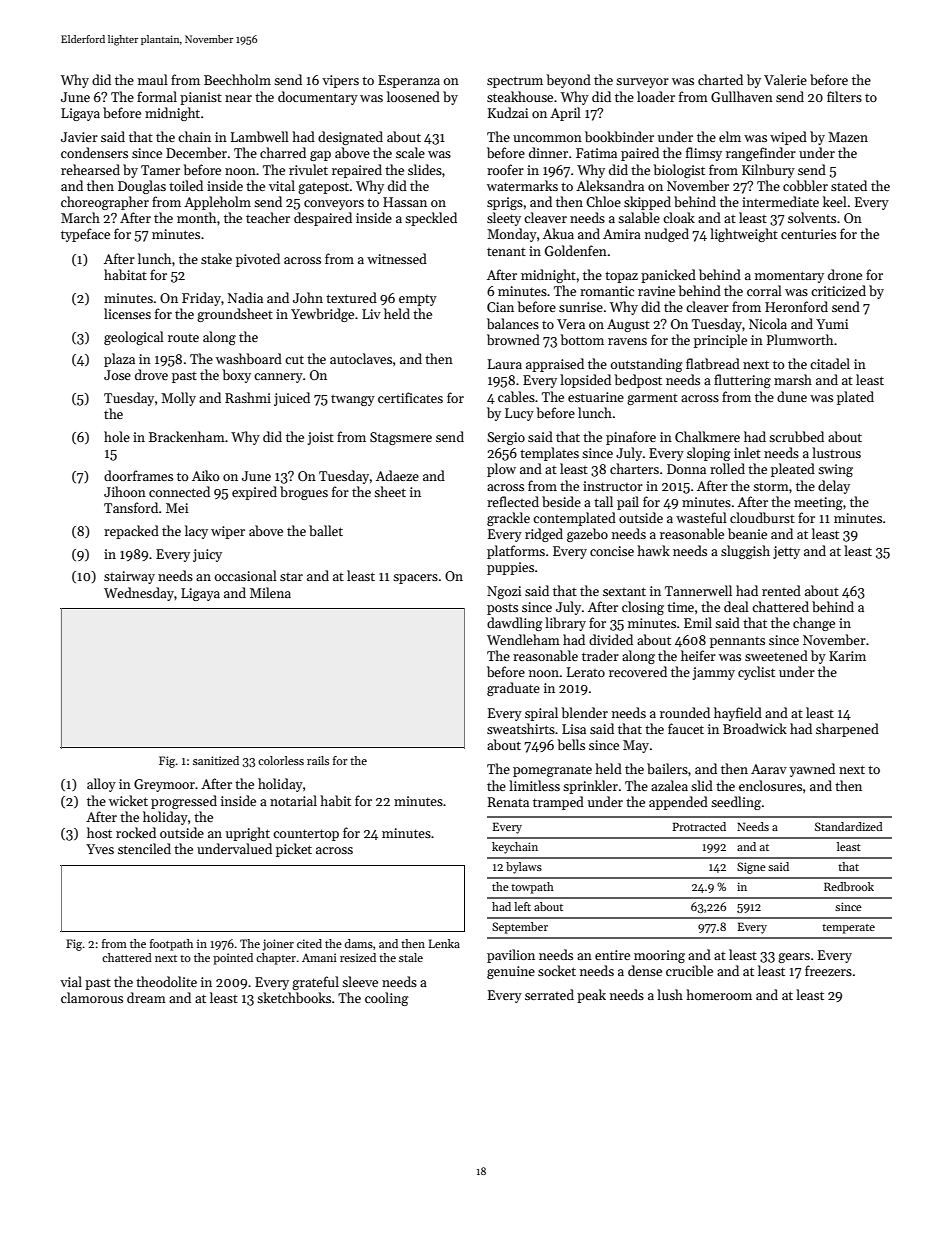  What do you see at coordinates (508, 802) in the screenshot?
I see `Renata` at bounding box center [508, 802].
